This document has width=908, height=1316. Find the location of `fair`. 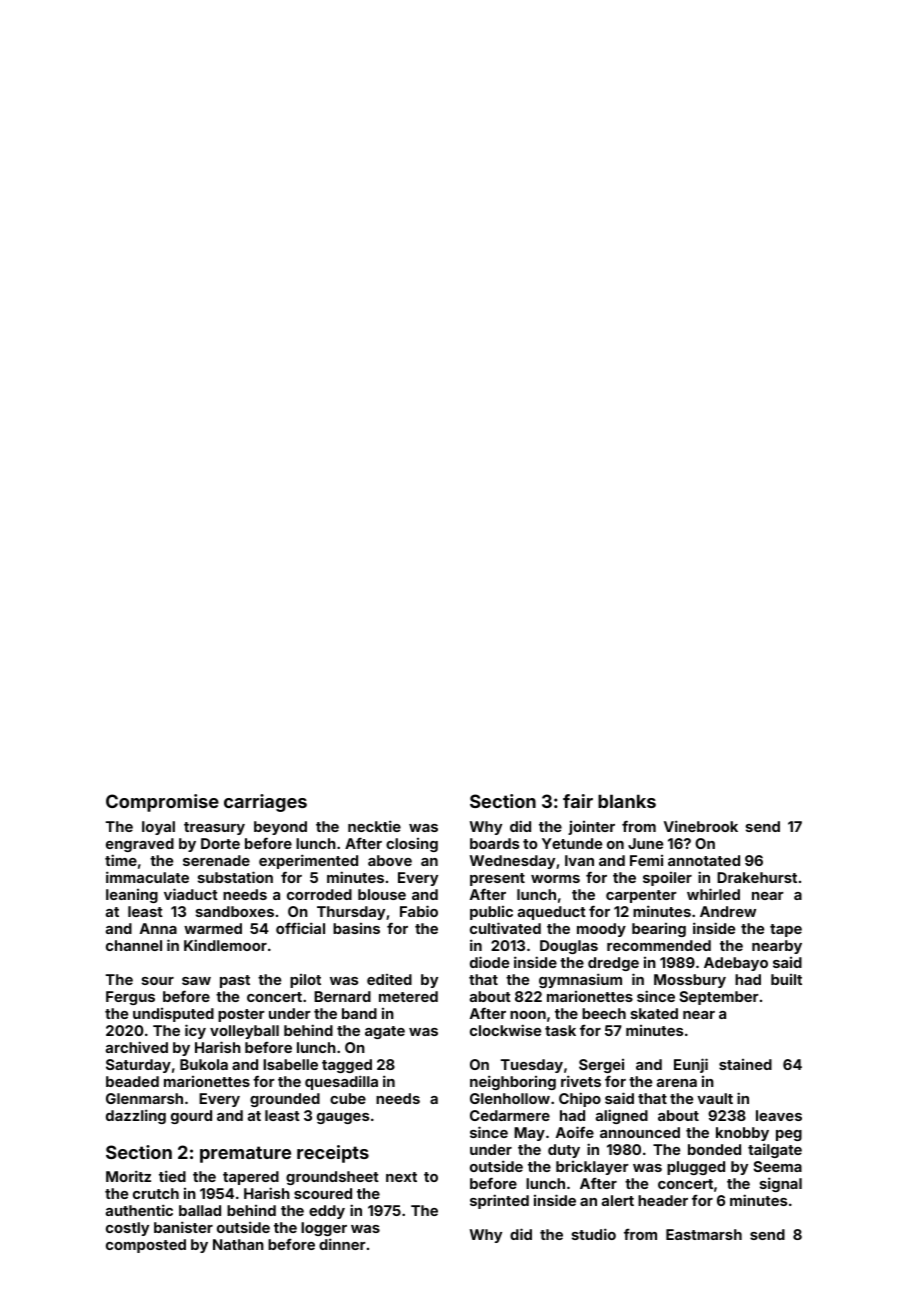

fair is located at coordinates (578, 801).
